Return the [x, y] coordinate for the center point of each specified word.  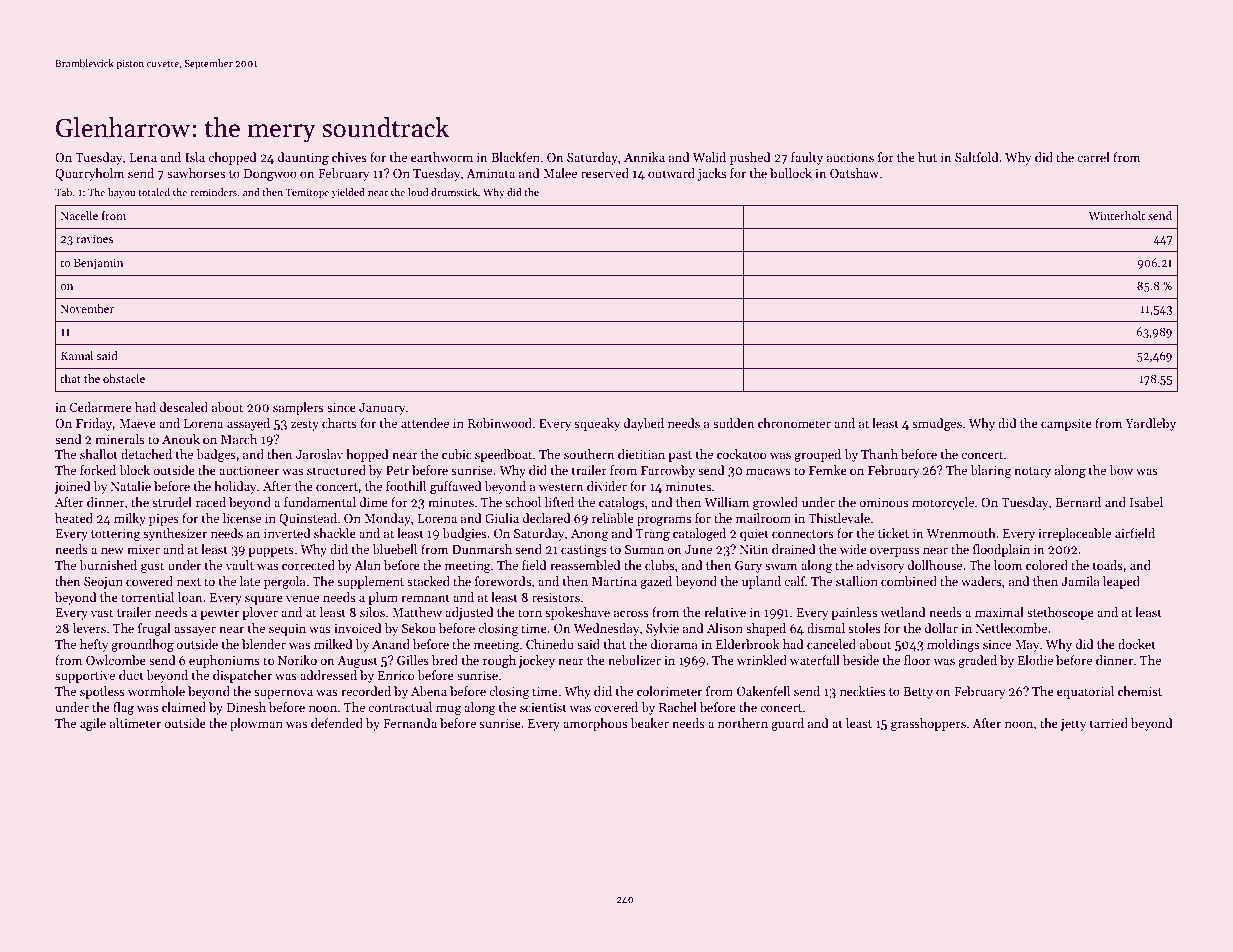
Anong [590, 535]
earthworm [442, 157]
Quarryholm [90, 174]
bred [445, 660]
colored [1047, 565]
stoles [864, 628]
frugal [154, 629]
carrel [1093, 157]
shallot [99, 454]
